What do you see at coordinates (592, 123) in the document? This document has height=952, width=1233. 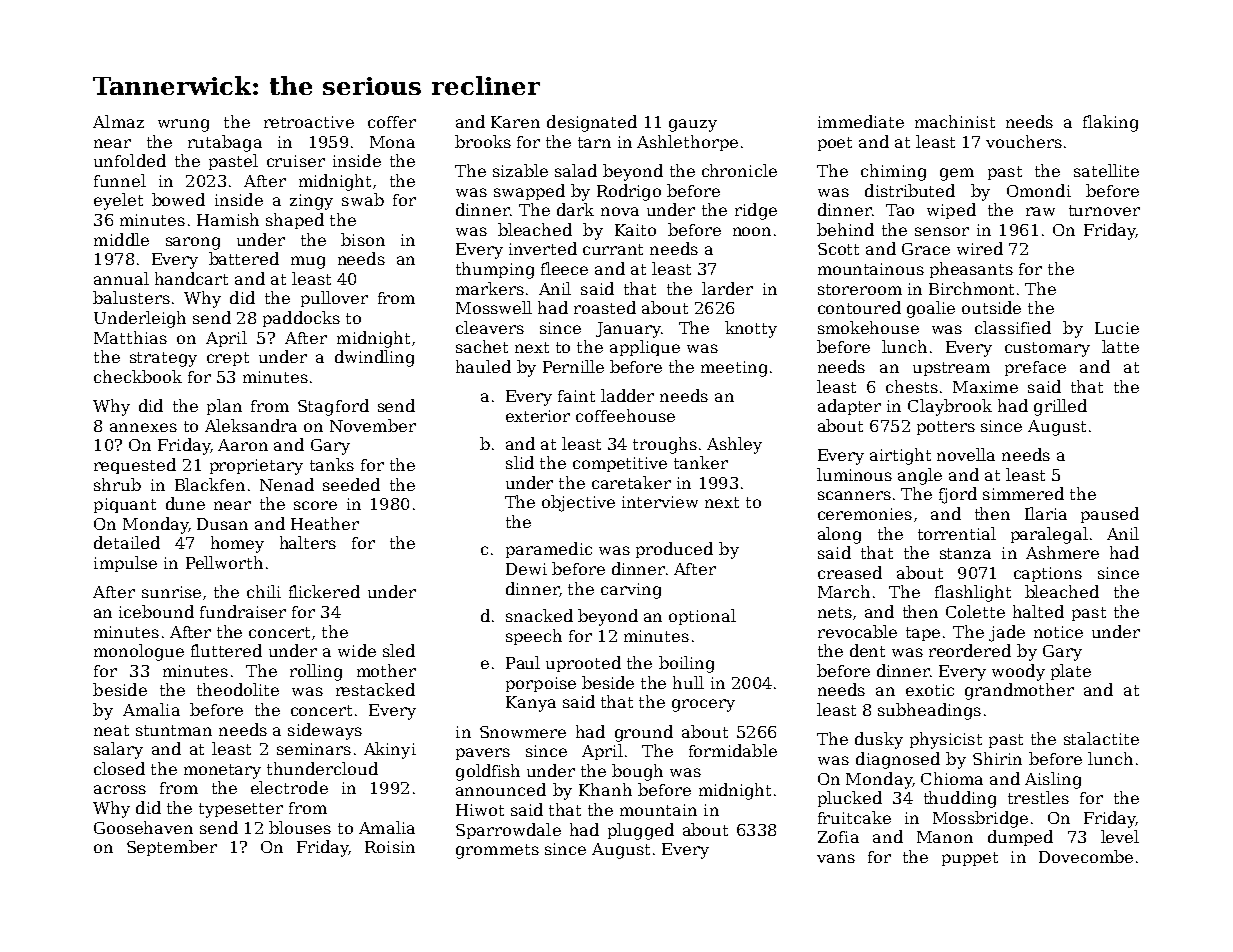 I see `designated` at bounding box center [592, 123].
